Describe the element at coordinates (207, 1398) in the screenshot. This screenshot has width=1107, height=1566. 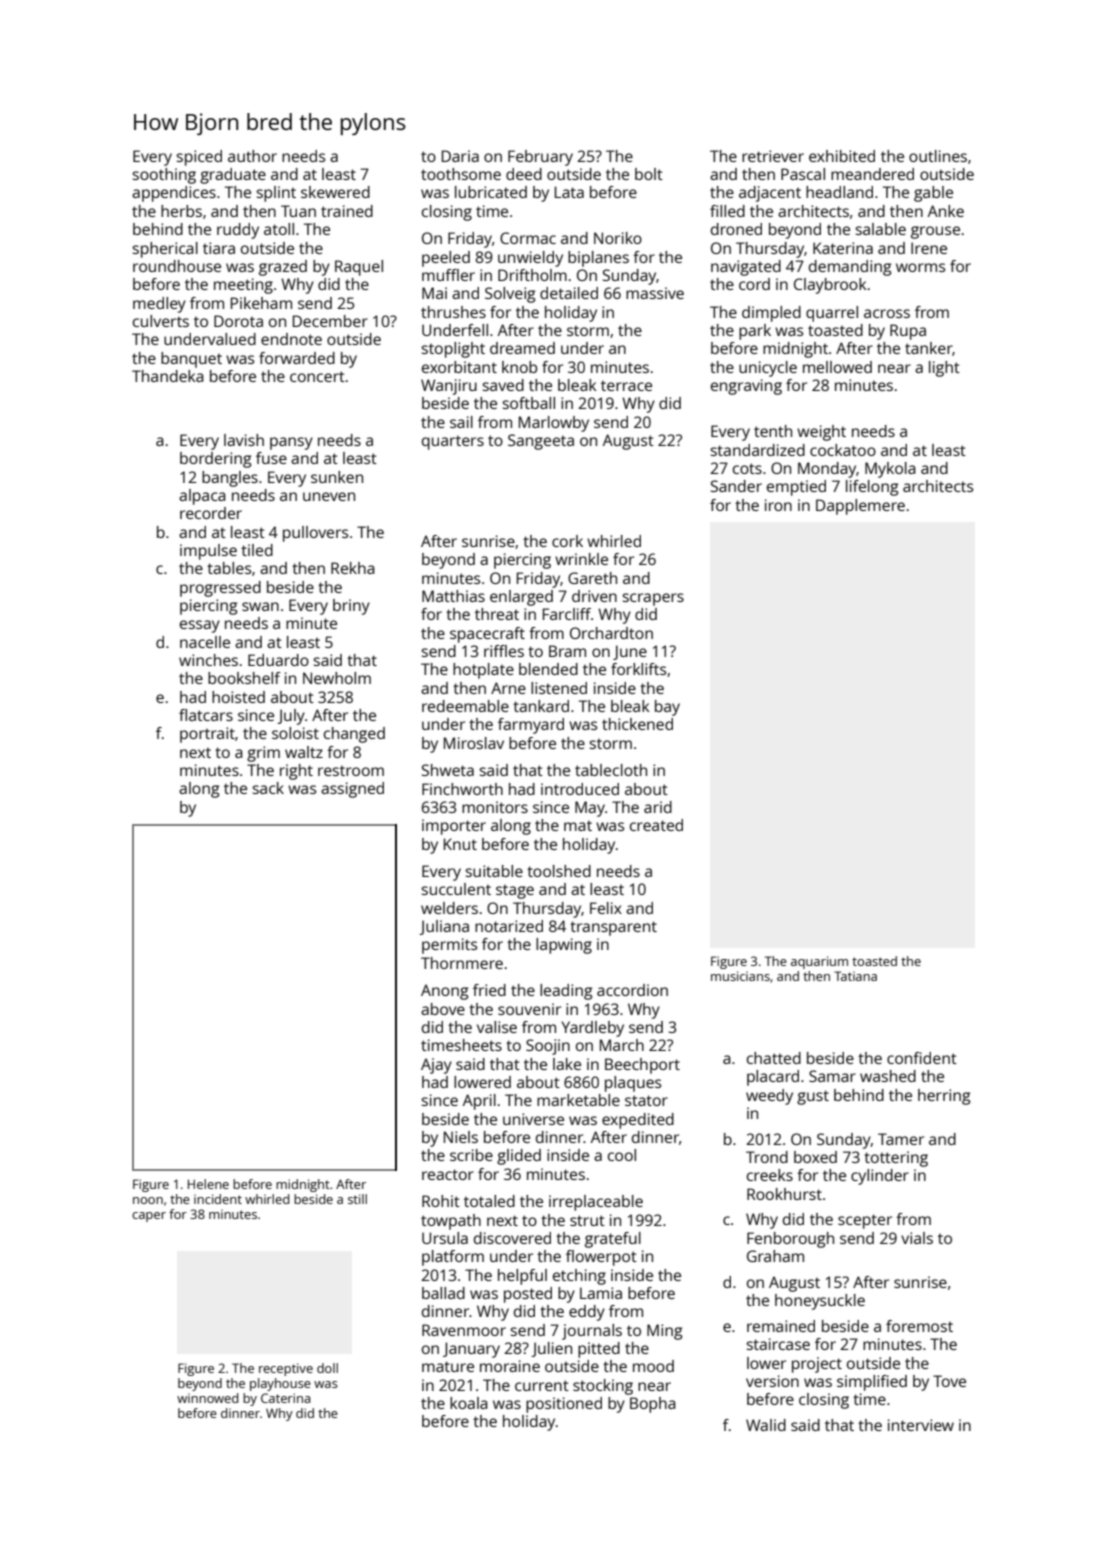
I see `winnowed` at that location.
